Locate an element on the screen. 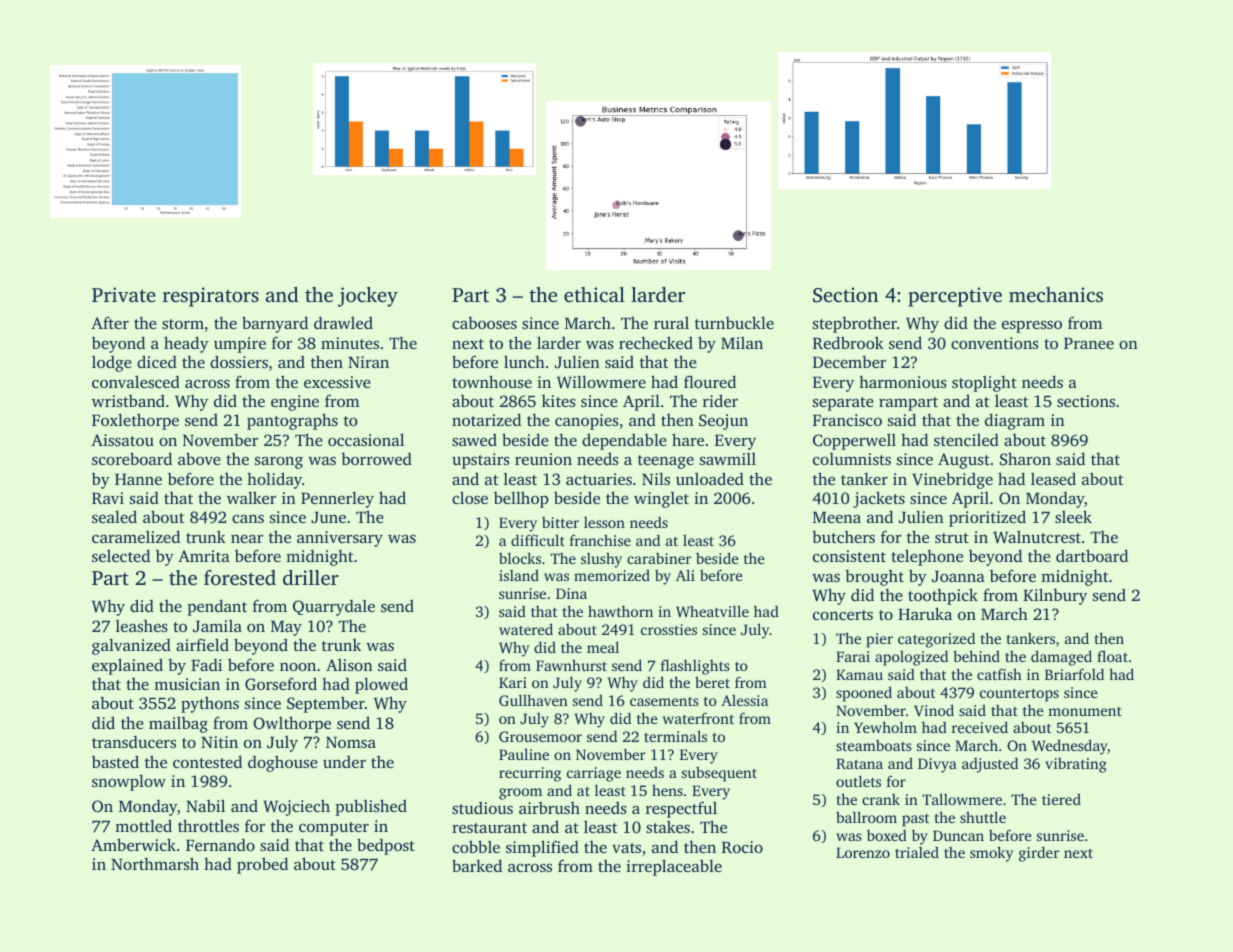  barked is located at coordinates (477, 865).
